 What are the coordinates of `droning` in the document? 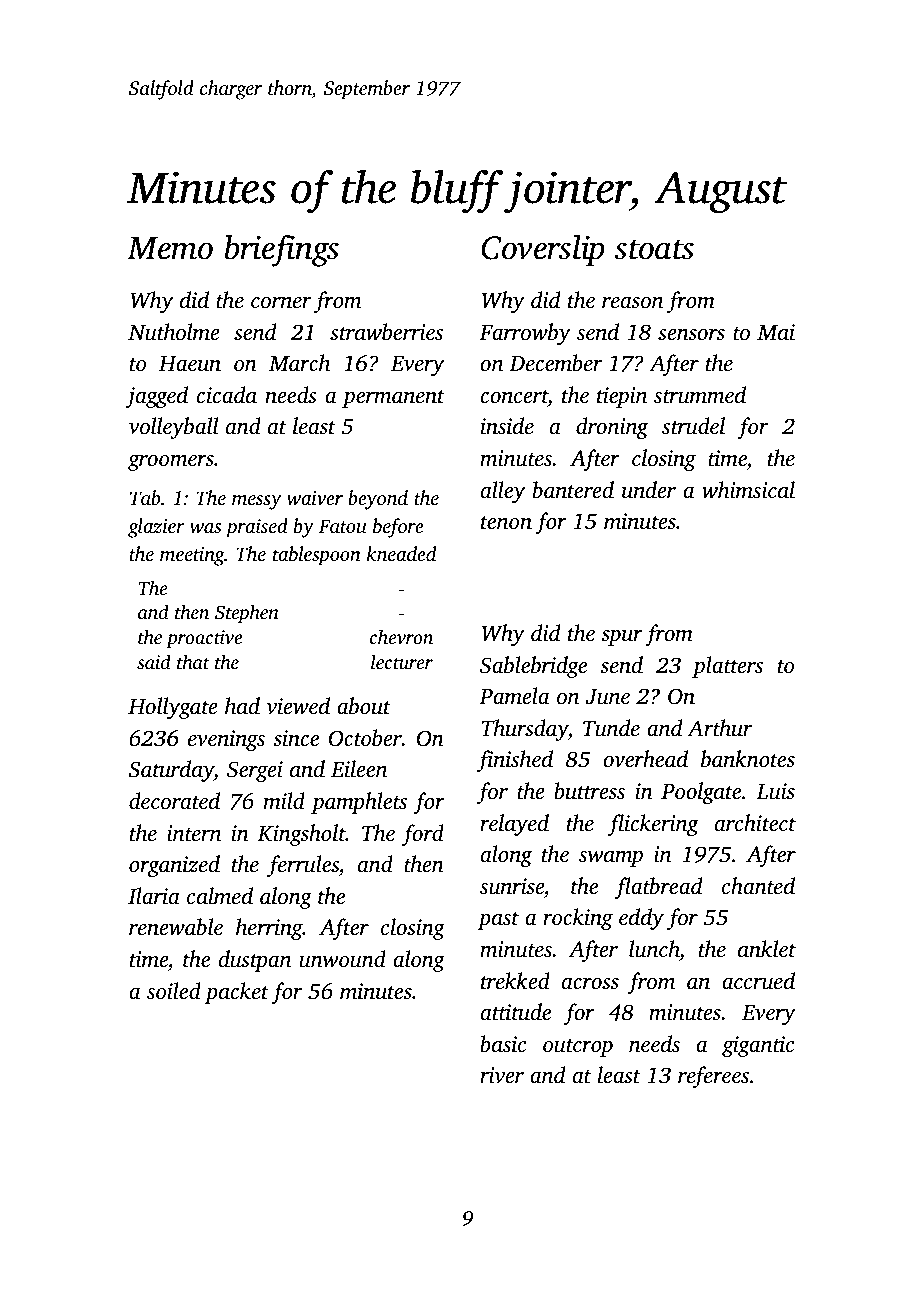 It's located at (612, 428).
